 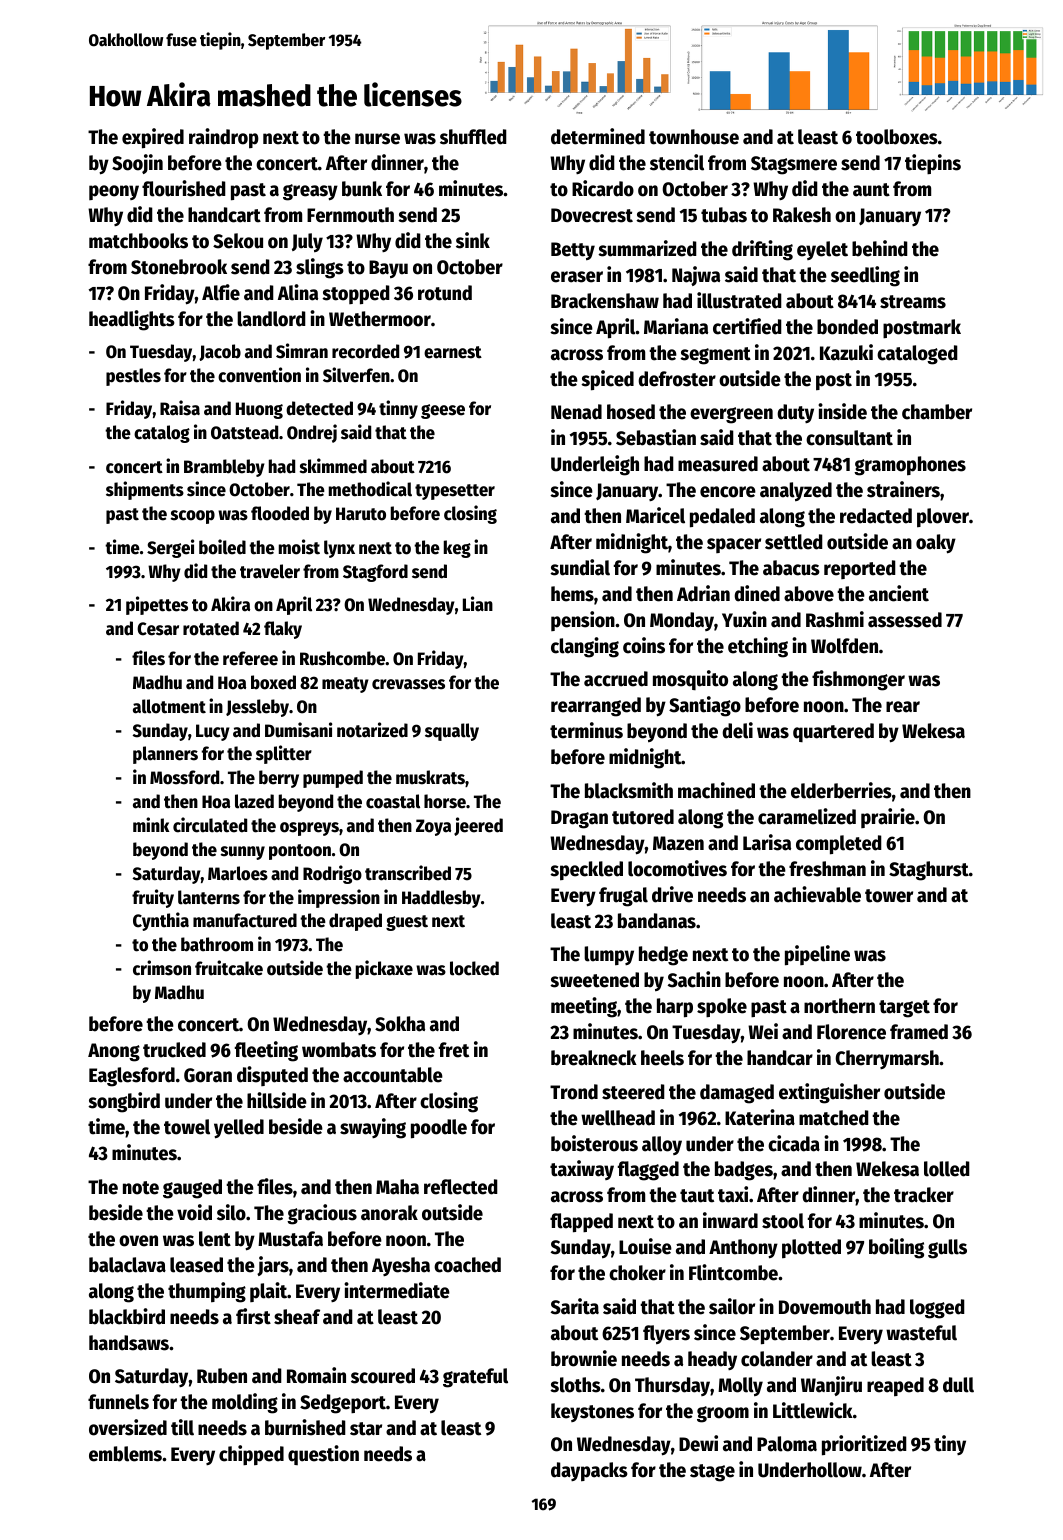 What do you see at coordinates (441, 899) in the screenshot?
I see `Haddlesby` at bounding box center [441, 899].
